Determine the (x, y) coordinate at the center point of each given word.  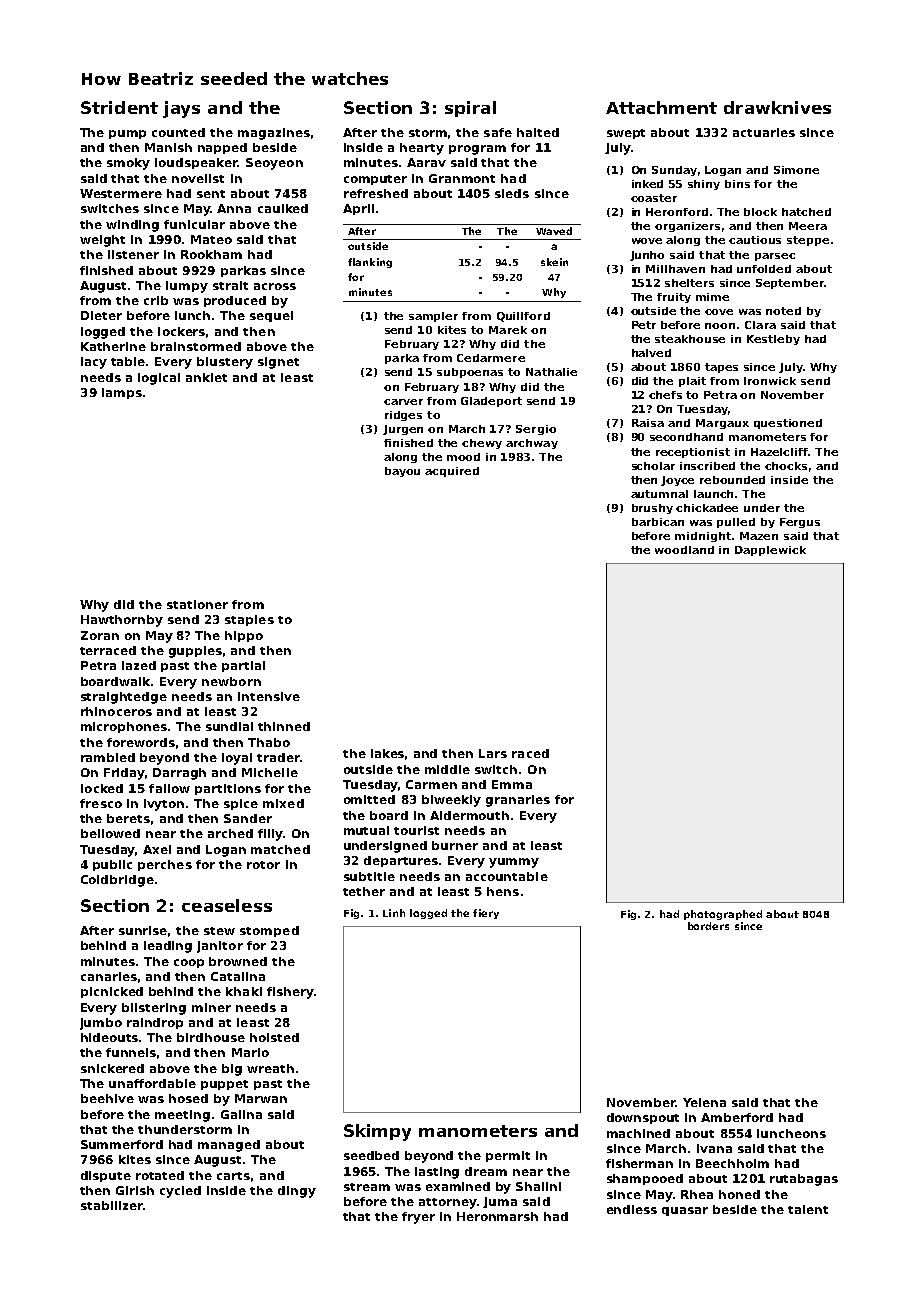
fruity (674, 298)
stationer (197, 604)
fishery (290, 993)
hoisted (274, 1037)
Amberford (737, 1117)
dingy (297, 1192)
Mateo (211, 239)
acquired (452, 472)
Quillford (523, 317)
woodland (684, 550)
